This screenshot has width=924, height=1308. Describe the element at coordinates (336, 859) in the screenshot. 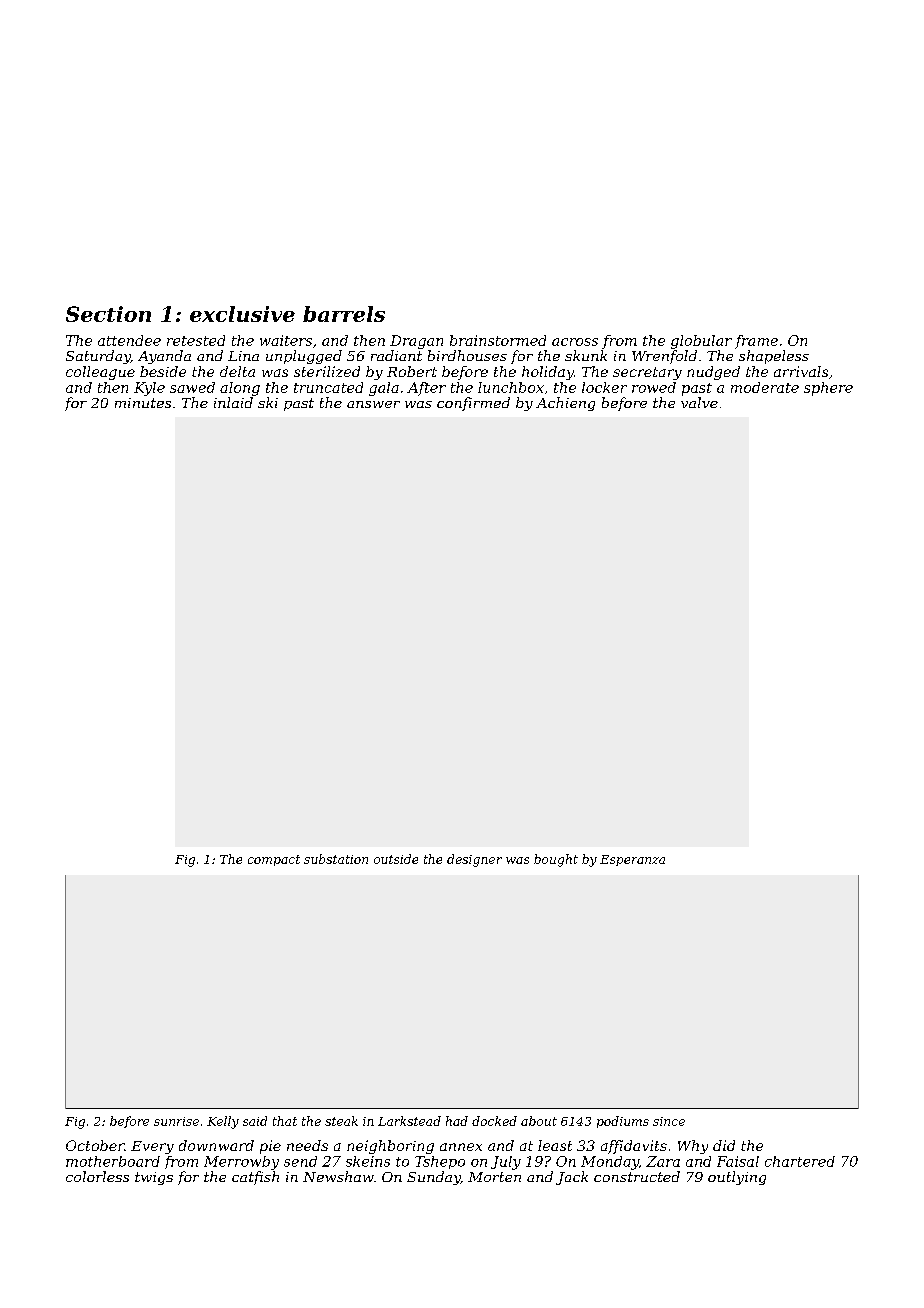

I see `substation` at that location.
